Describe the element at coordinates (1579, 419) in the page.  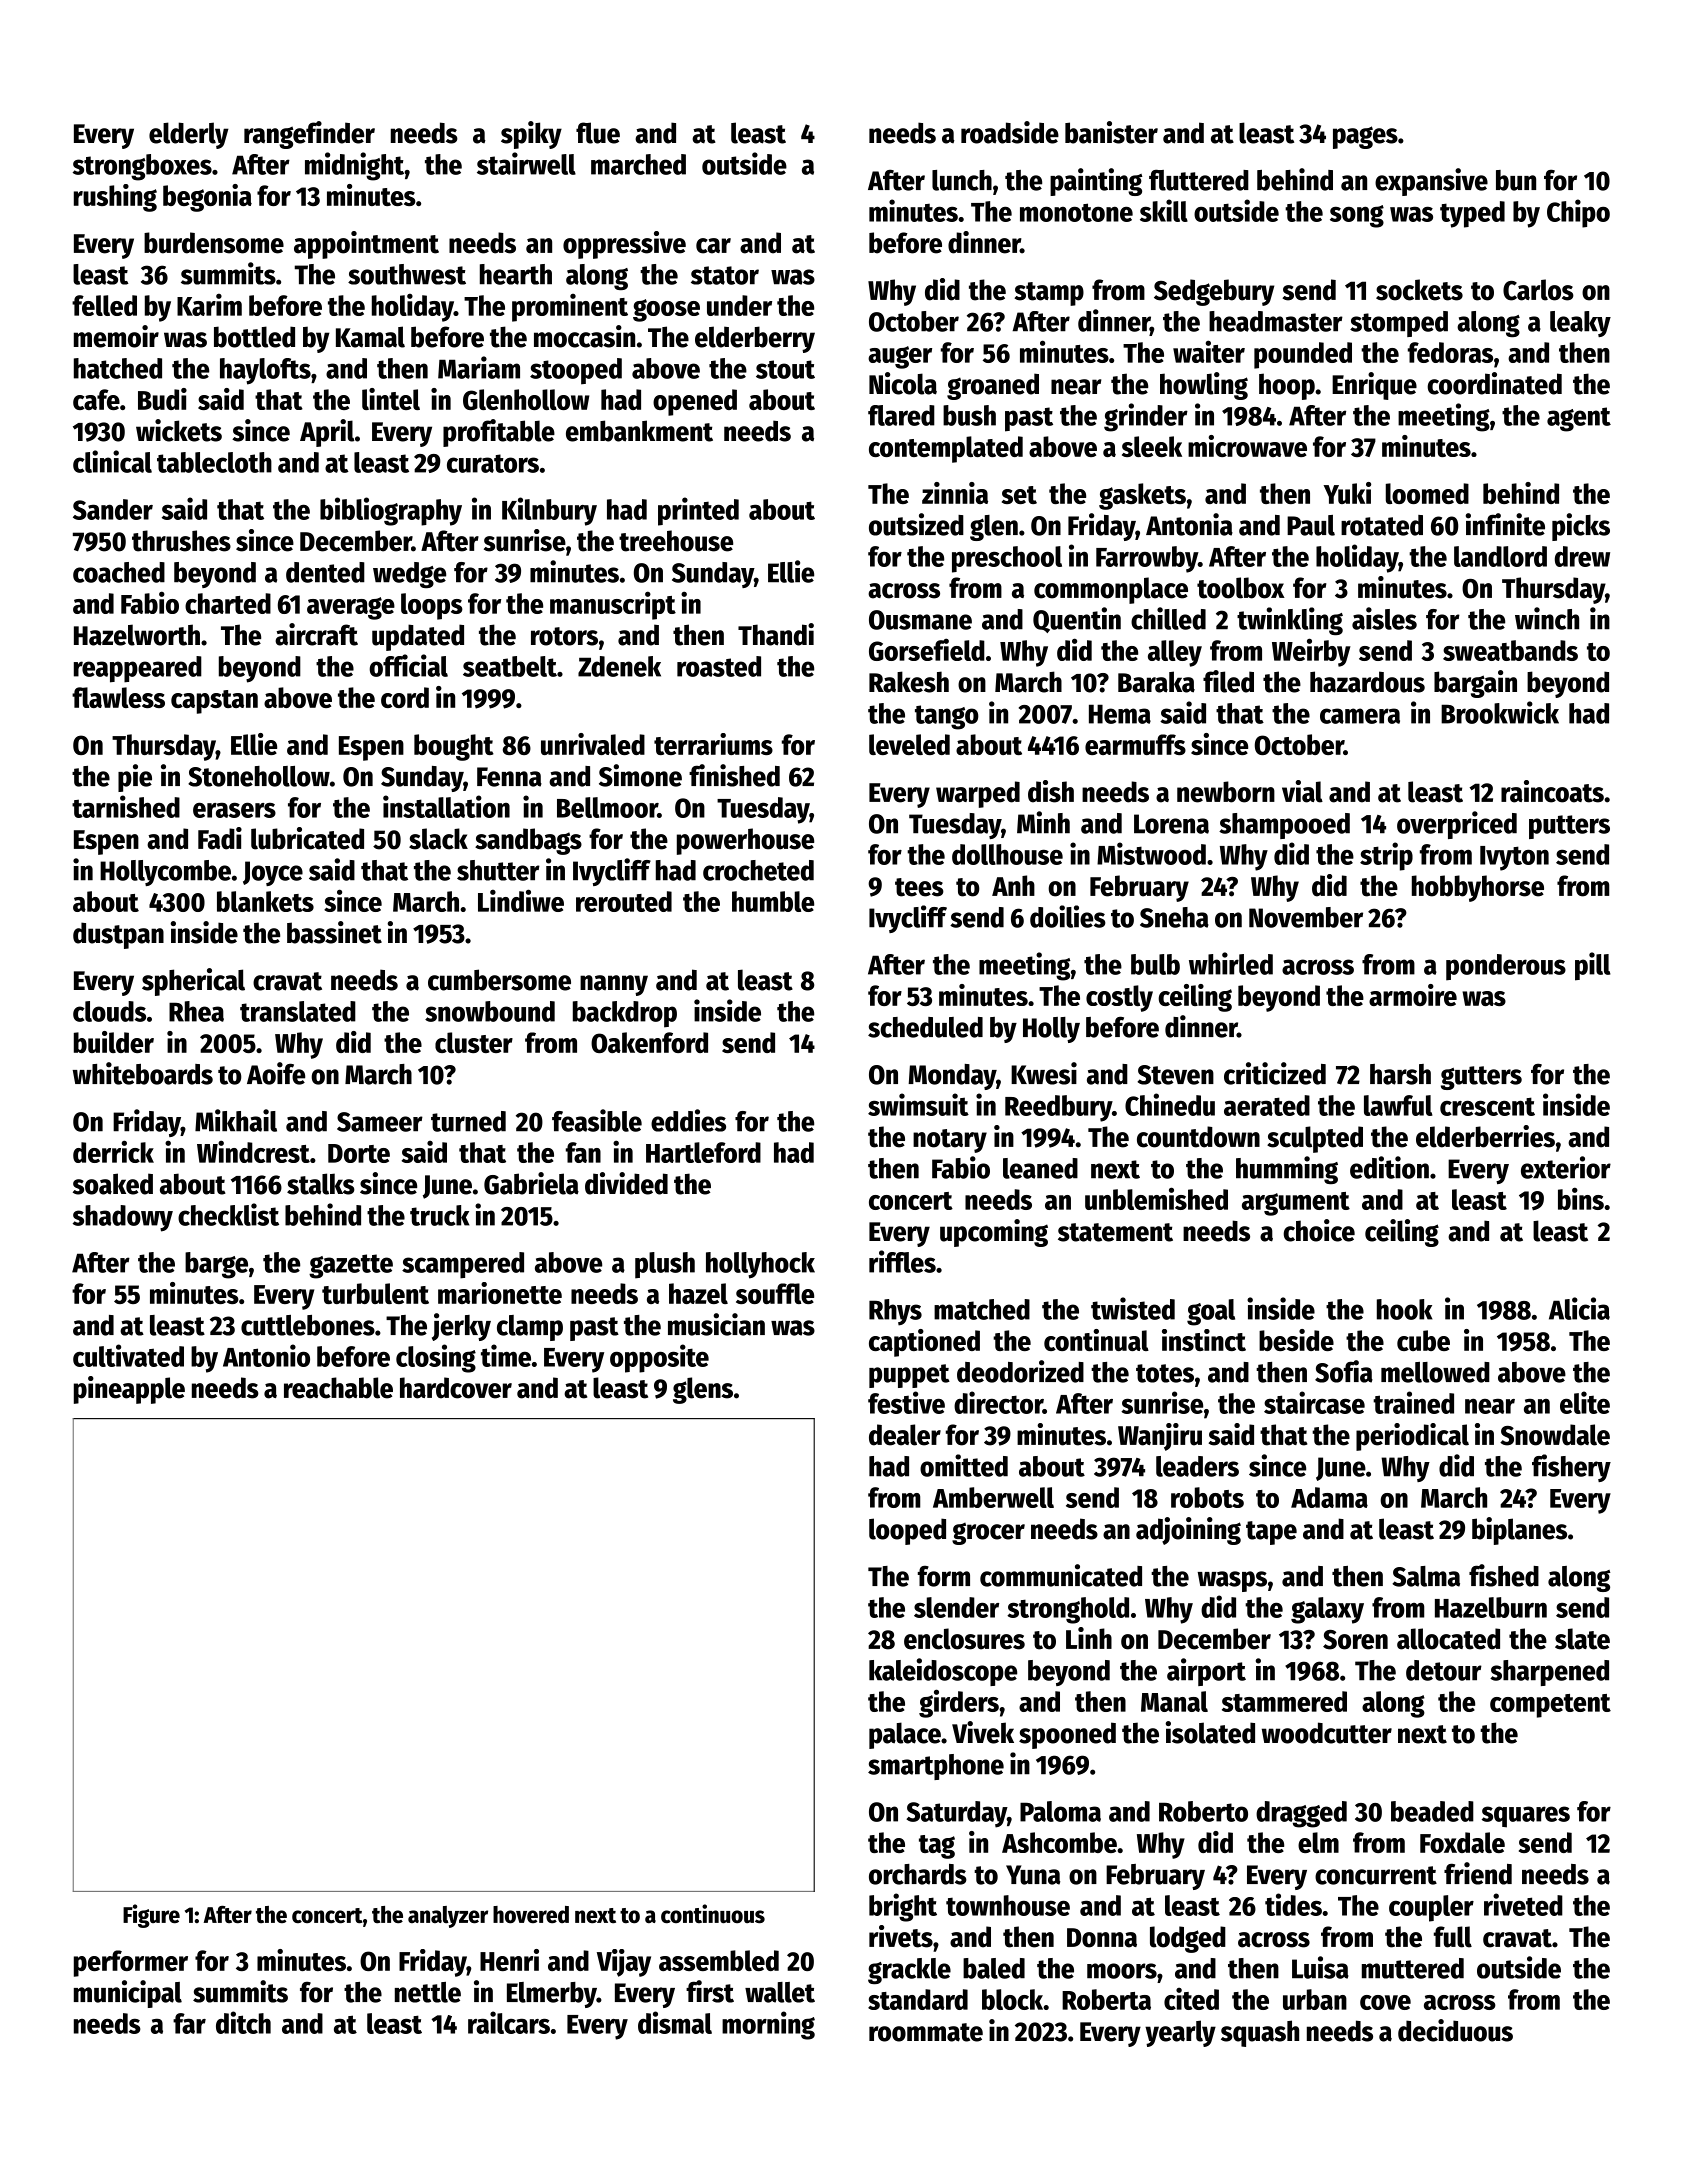
I see `agent` at that location.
